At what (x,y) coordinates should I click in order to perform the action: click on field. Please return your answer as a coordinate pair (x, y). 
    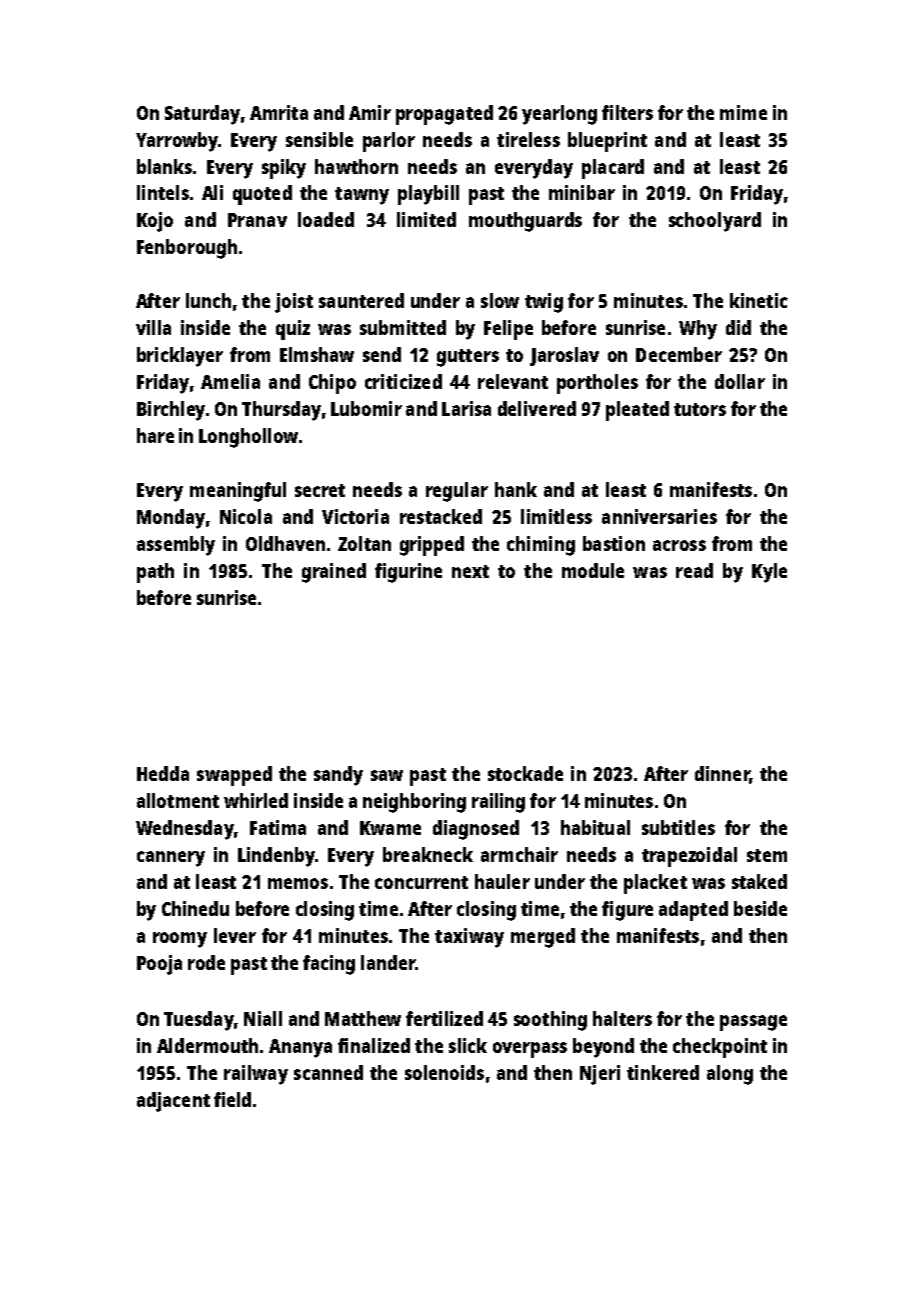
    Looking at the image, I should click on (232, 1099).
